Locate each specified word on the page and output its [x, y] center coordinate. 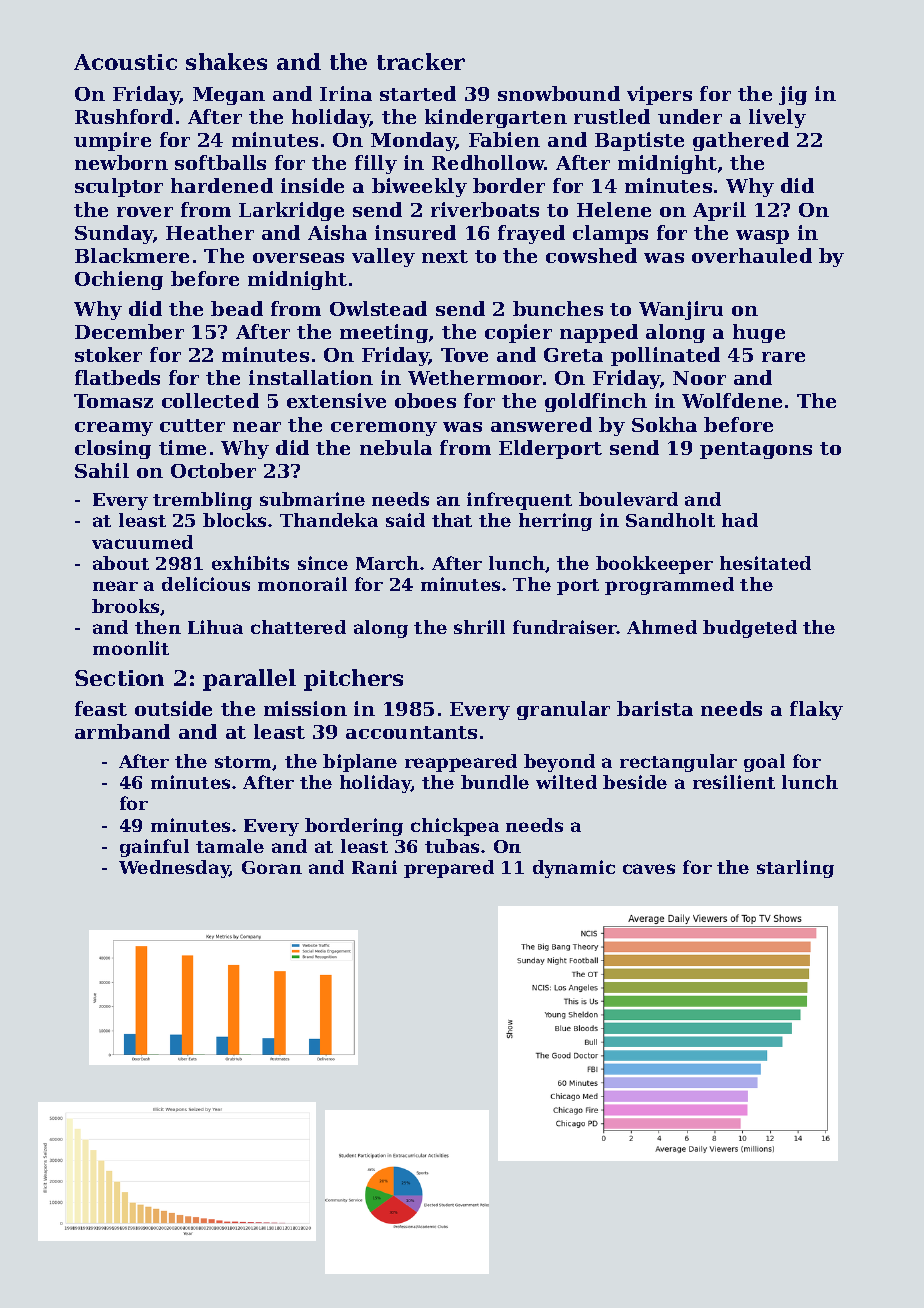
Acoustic [125, 62]
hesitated [765, 563]
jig [793, 95]
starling [795, 869]
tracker [421, 61]
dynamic [574, 869]
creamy [114, 429]
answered [541, 424]
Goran [272, 867]
